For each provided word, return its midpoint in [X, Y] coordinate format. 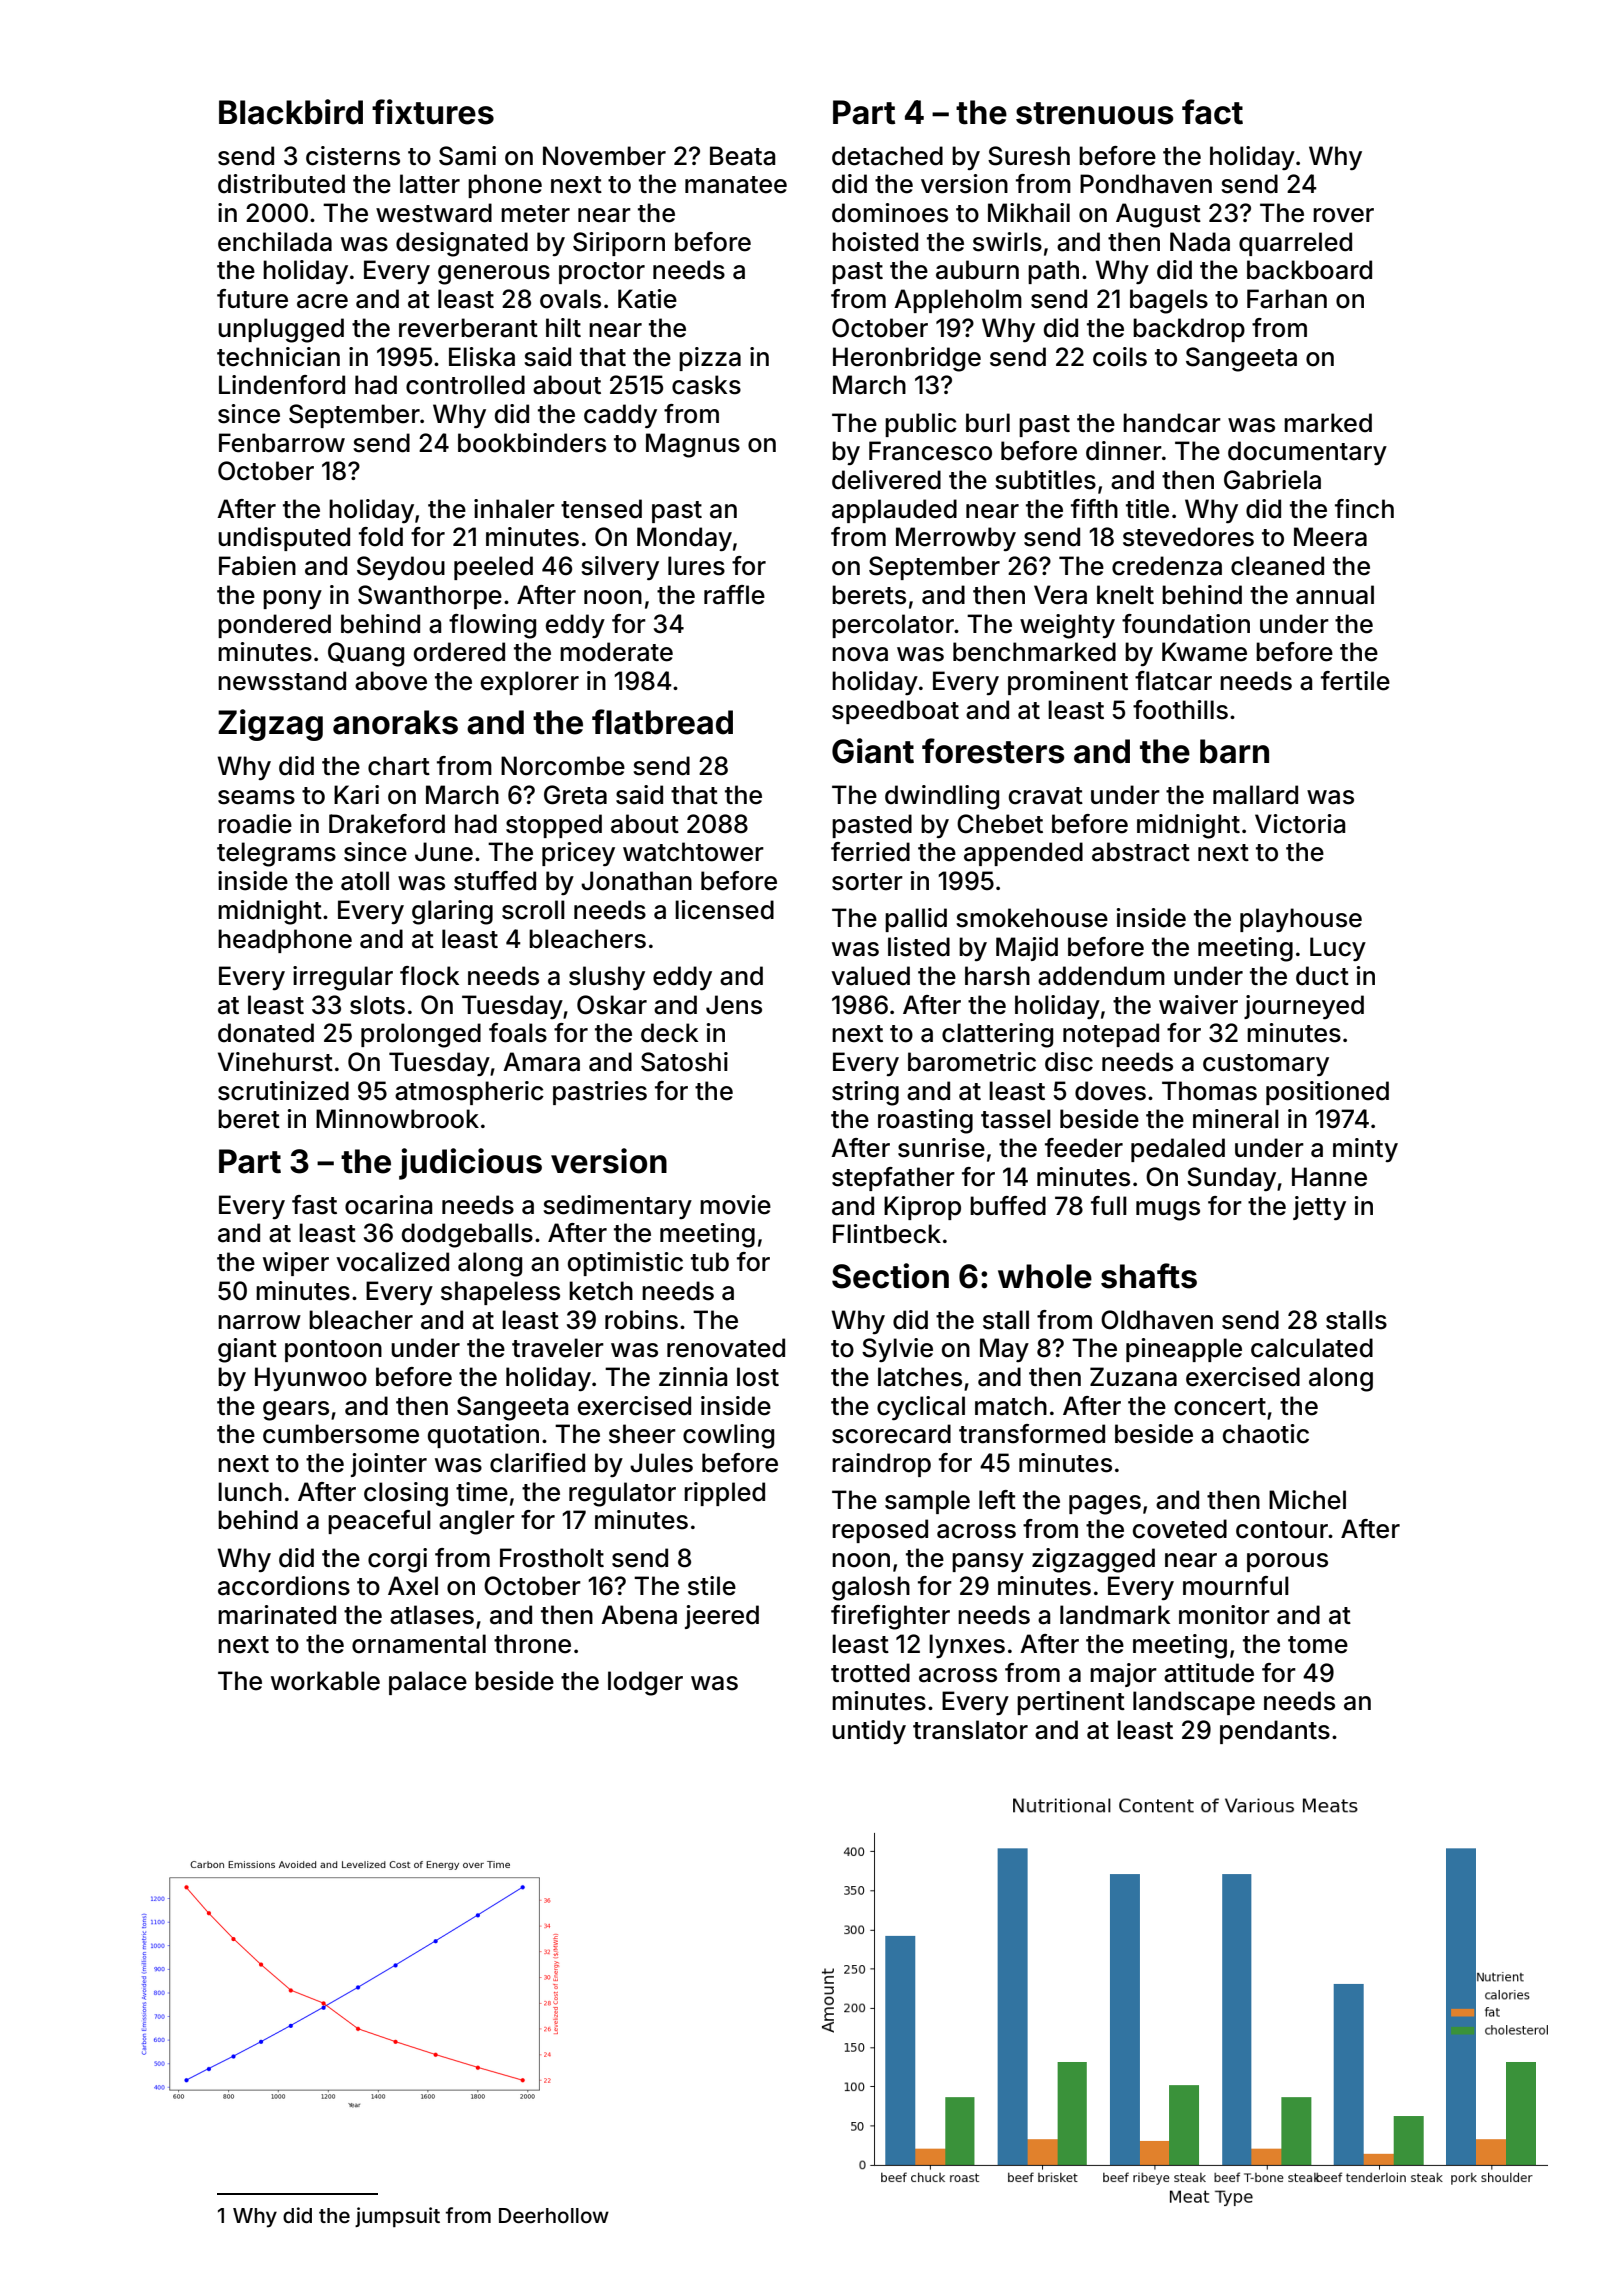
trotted [870, 1673]
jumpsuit [397, 2217]
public [921, 425]
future [252, 299]
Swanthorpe [430, 597]
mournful [1236, 1586]
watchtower [693, 852]
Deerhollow [554, 2215]
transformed [1032, 1434]
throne [532, 1644]
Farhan [1287, 299]
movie [735, 1205]
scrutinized [283, 1091]
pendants [1275, 1732]
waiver [1198, 1005]
